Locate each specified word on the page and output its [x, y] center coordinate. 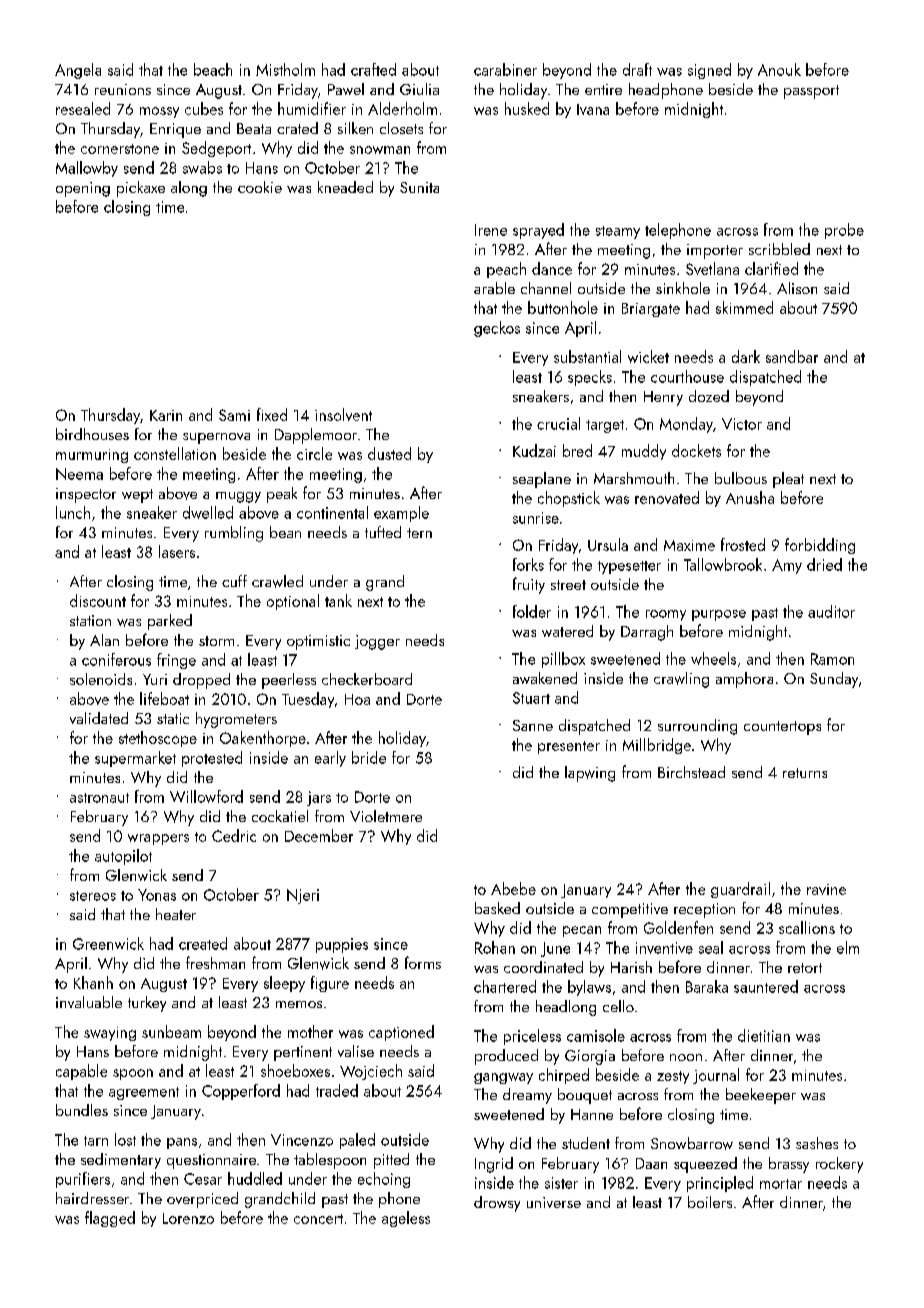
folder [532, 611]
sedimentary [121, 1161]
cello [618, 1006]
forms [423, 962]
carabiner [505, 69]
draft [637, 69]
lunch [73, 512]
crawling [681, 680]
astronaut [99, 798]
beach [213, 69]
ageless [406, 1219]
